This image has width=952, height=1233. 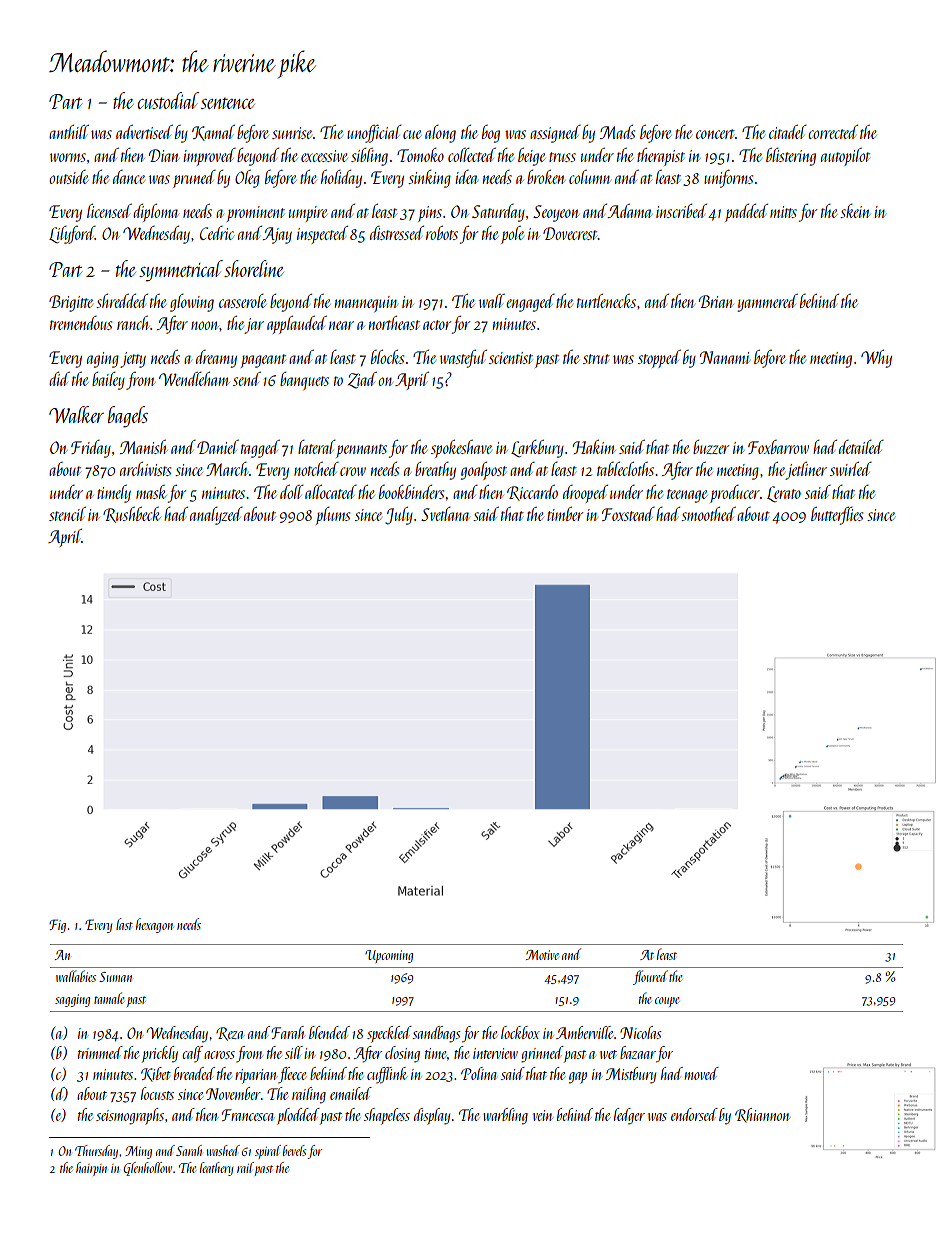 What do you see at coordinates (147, 1169) in the image?
I see `Glenhollow` at bounding box center [147, 1169].
